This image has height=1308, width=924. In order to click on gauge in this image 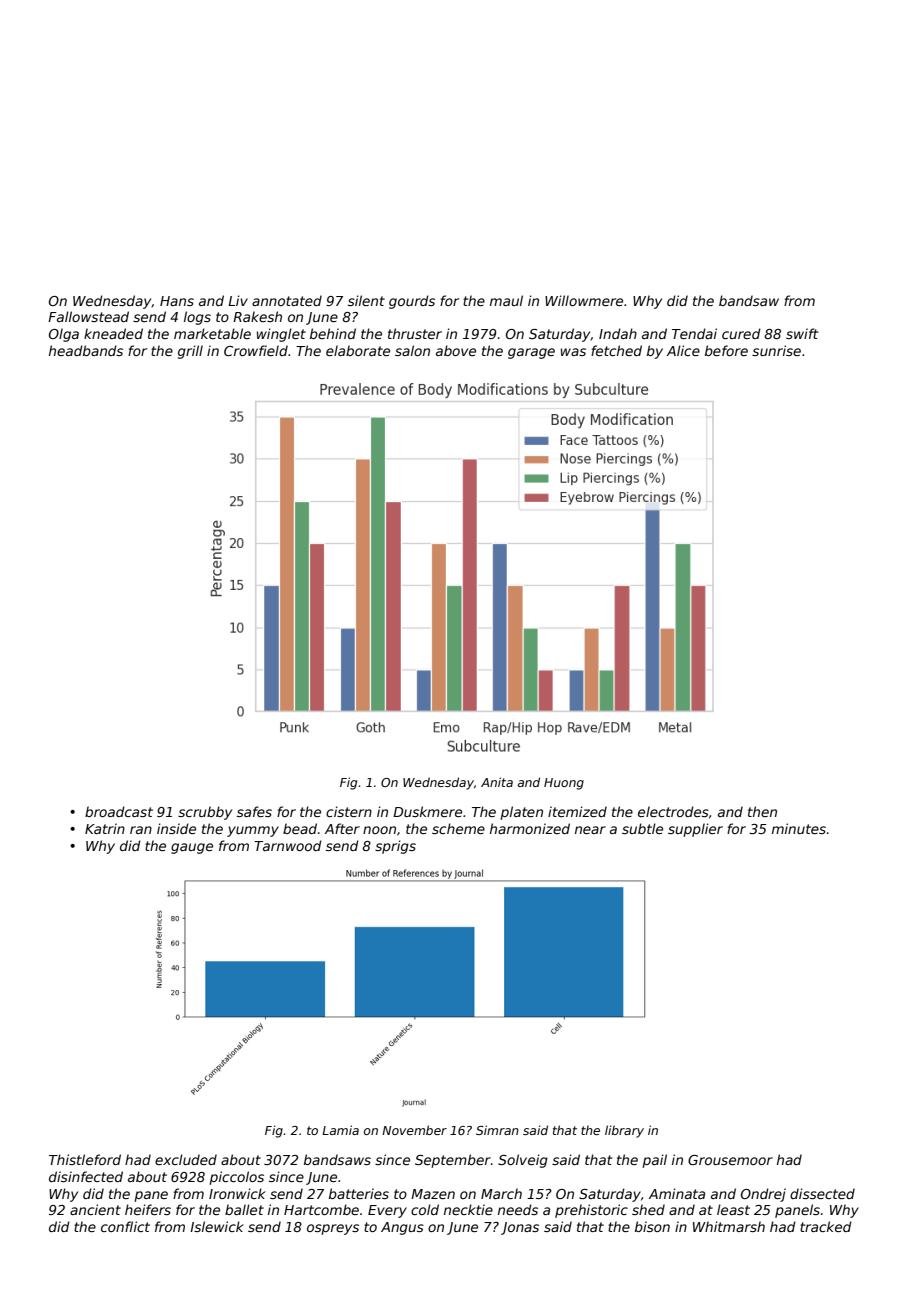, I will do `click(192, 848)`.
